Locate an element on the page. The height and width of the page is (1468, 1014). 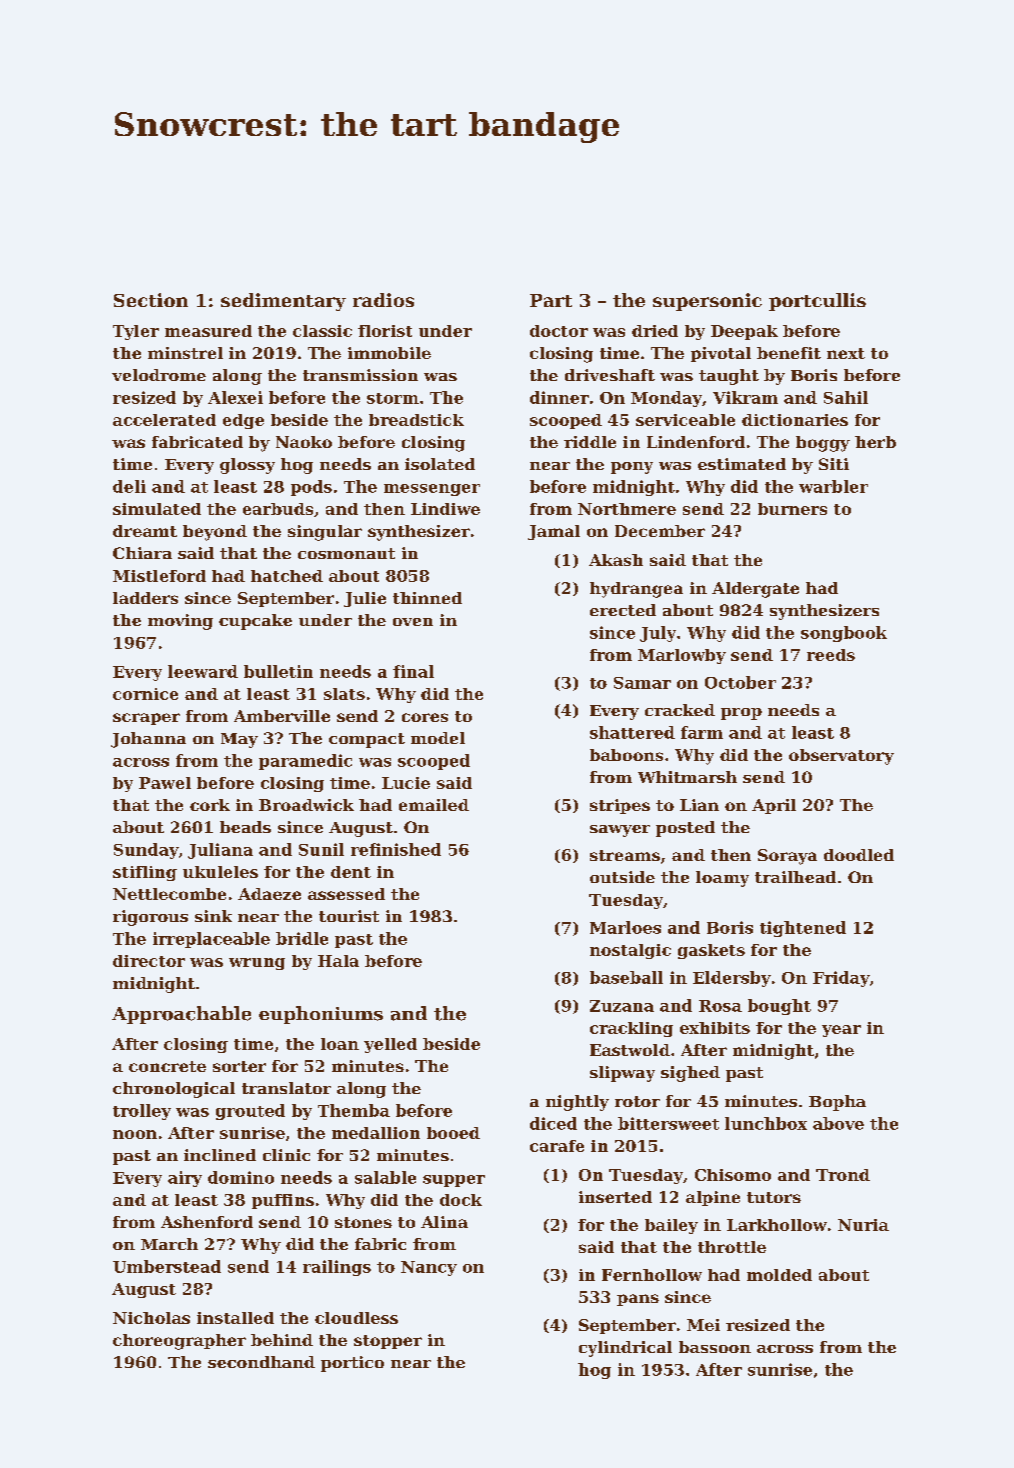
inserted is located at coordinates (615, 1197).
